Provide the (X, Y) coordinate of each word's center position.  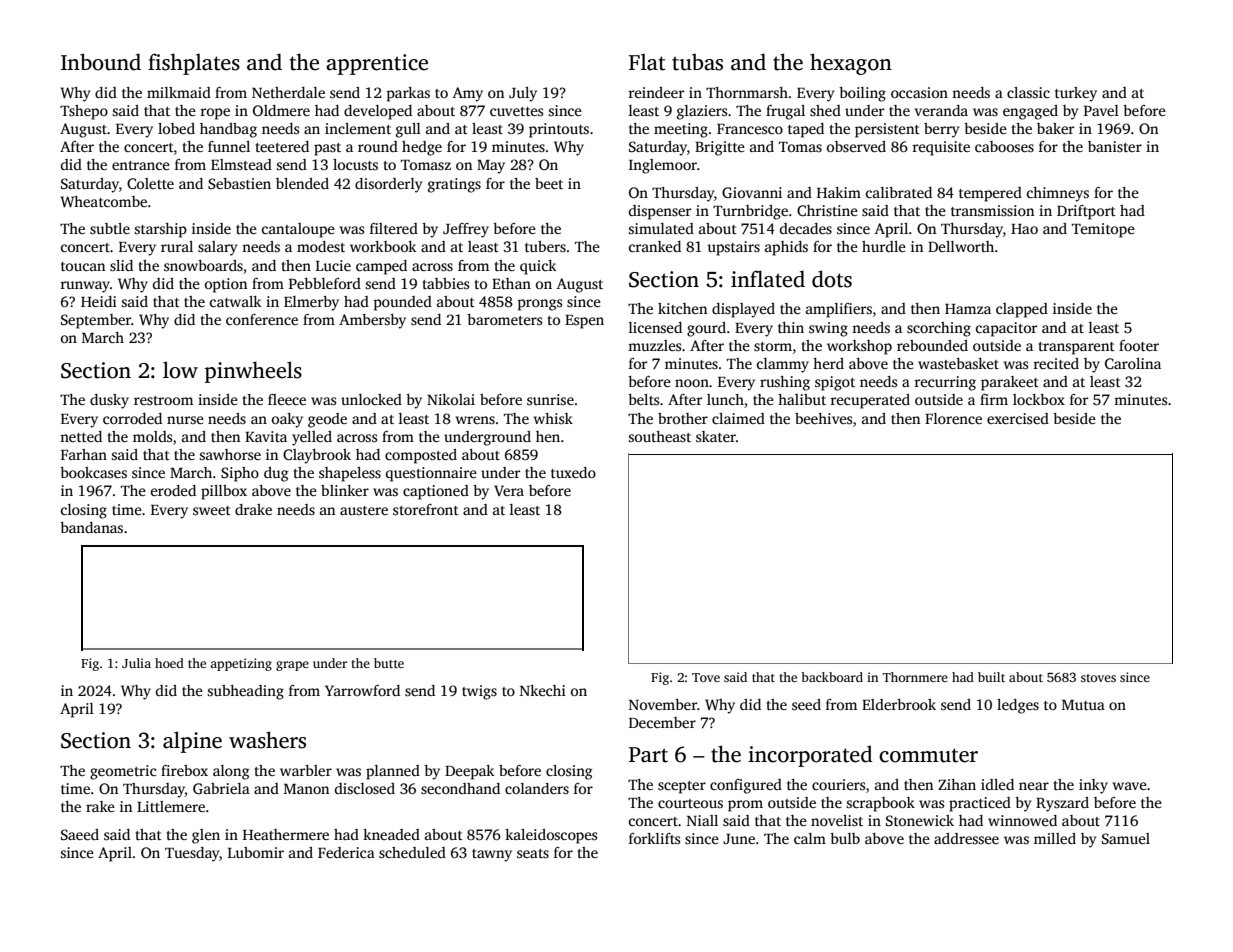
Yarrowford (362, 690)
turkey (1076, 94)
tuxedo (573, 472)
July (523, 94)
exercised (1018, 418)
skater (716, 436)
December (662, 722)
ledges (1018, 706)
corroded (132, 418)
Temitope (1103, 230)
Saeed (80, 834)
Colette (150, 183)
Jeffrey (466, 230)
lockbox (1039, 399)
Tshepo (84, 112)
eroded (173, 490)
